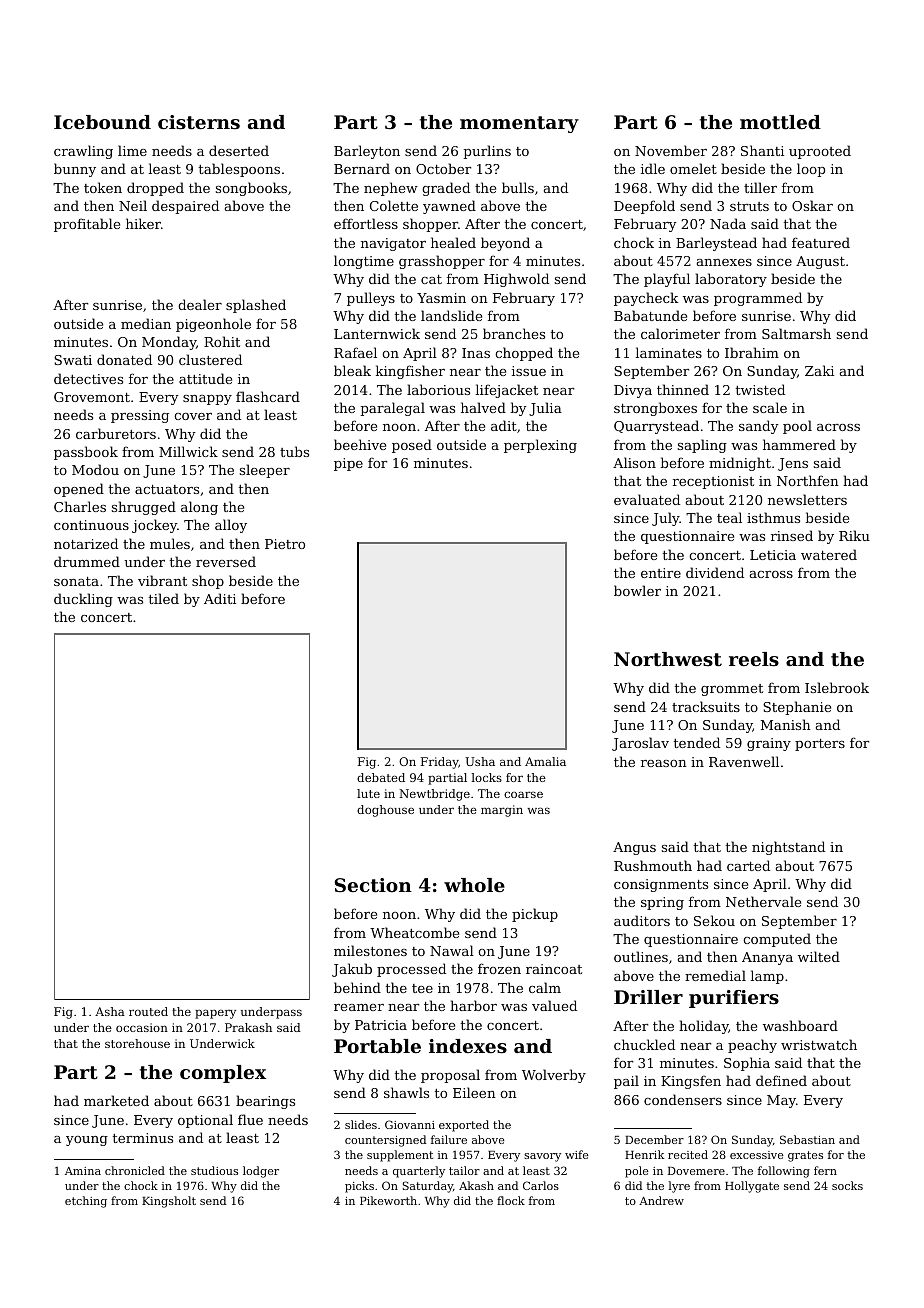 This screenshot has width=924, height=1308. What do you see at coordinates (169, 1202) in the screenshot?
I see `Kingsholt` at bounding box center [169, 1202].
